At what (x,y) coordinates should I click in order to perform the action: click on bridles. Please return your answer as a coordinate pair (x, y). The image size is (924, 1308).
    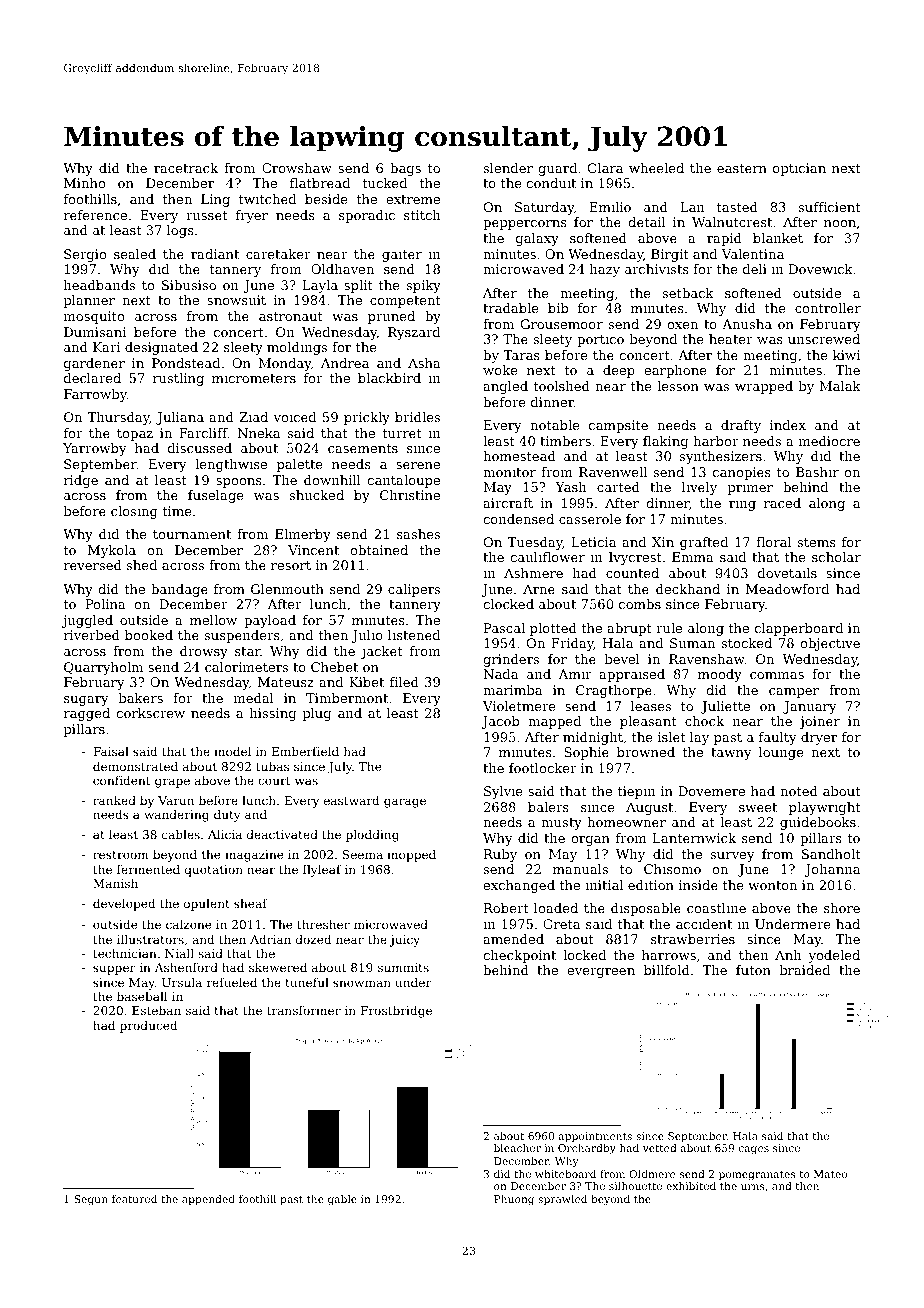
    Looking at the image, I should click on (417, 417).
